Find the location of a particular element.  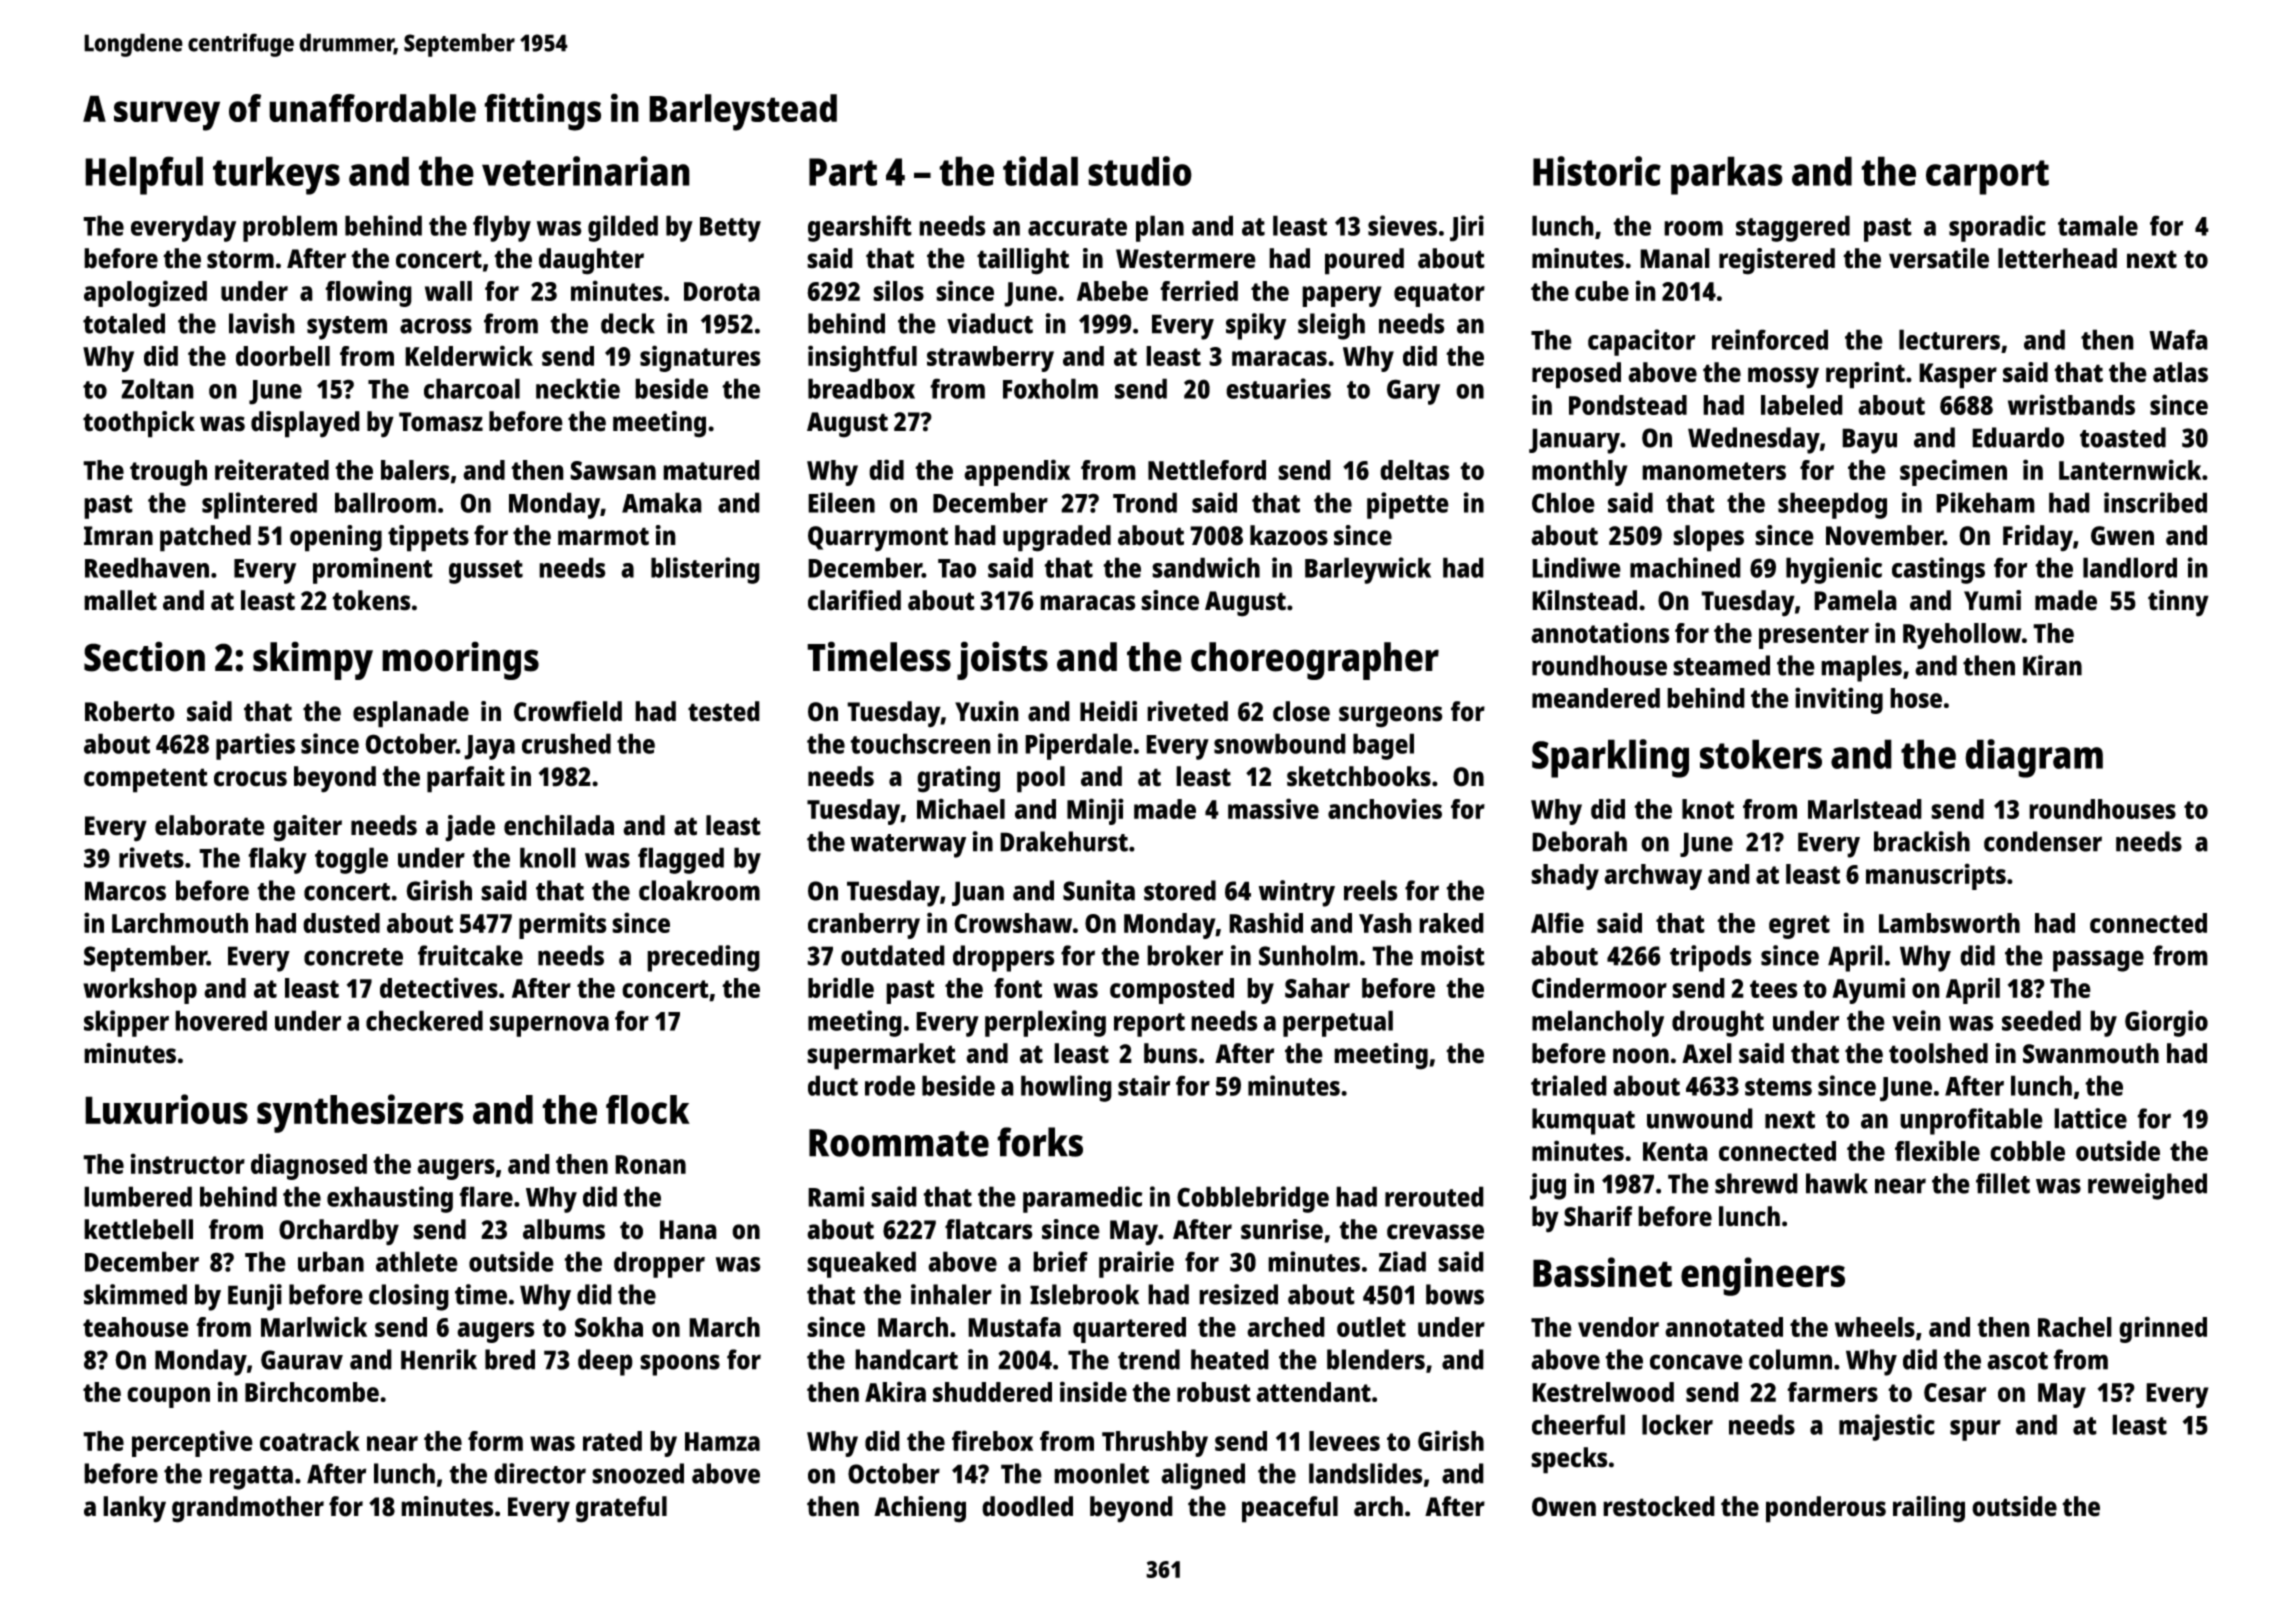

enchilada is located at coordinates (559, 825).
